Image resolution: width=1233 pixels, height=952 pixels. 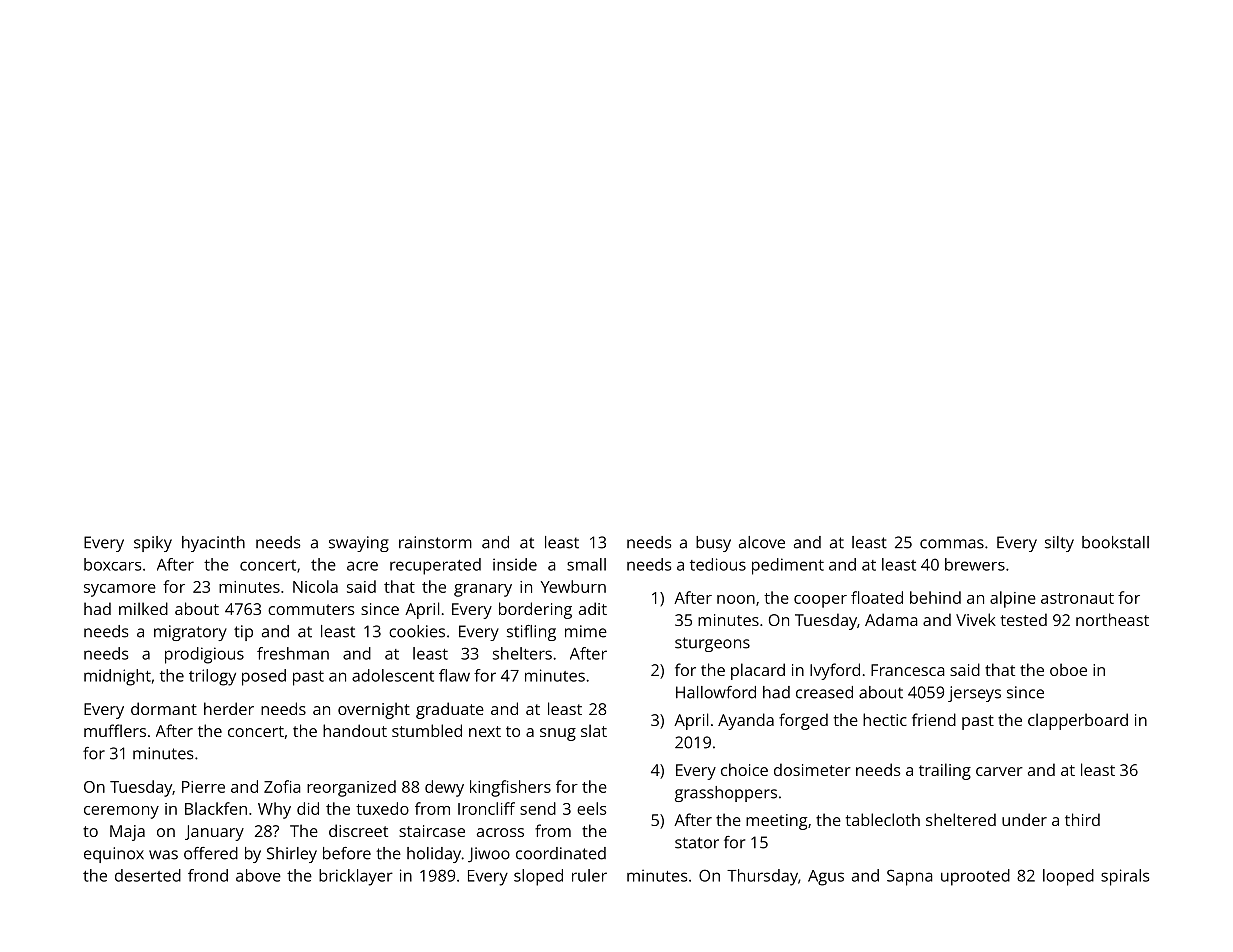 What do you see at coordinates (1125, 877) in the screenshot?
I see `spirals` at bounding box center [1125, 877].
